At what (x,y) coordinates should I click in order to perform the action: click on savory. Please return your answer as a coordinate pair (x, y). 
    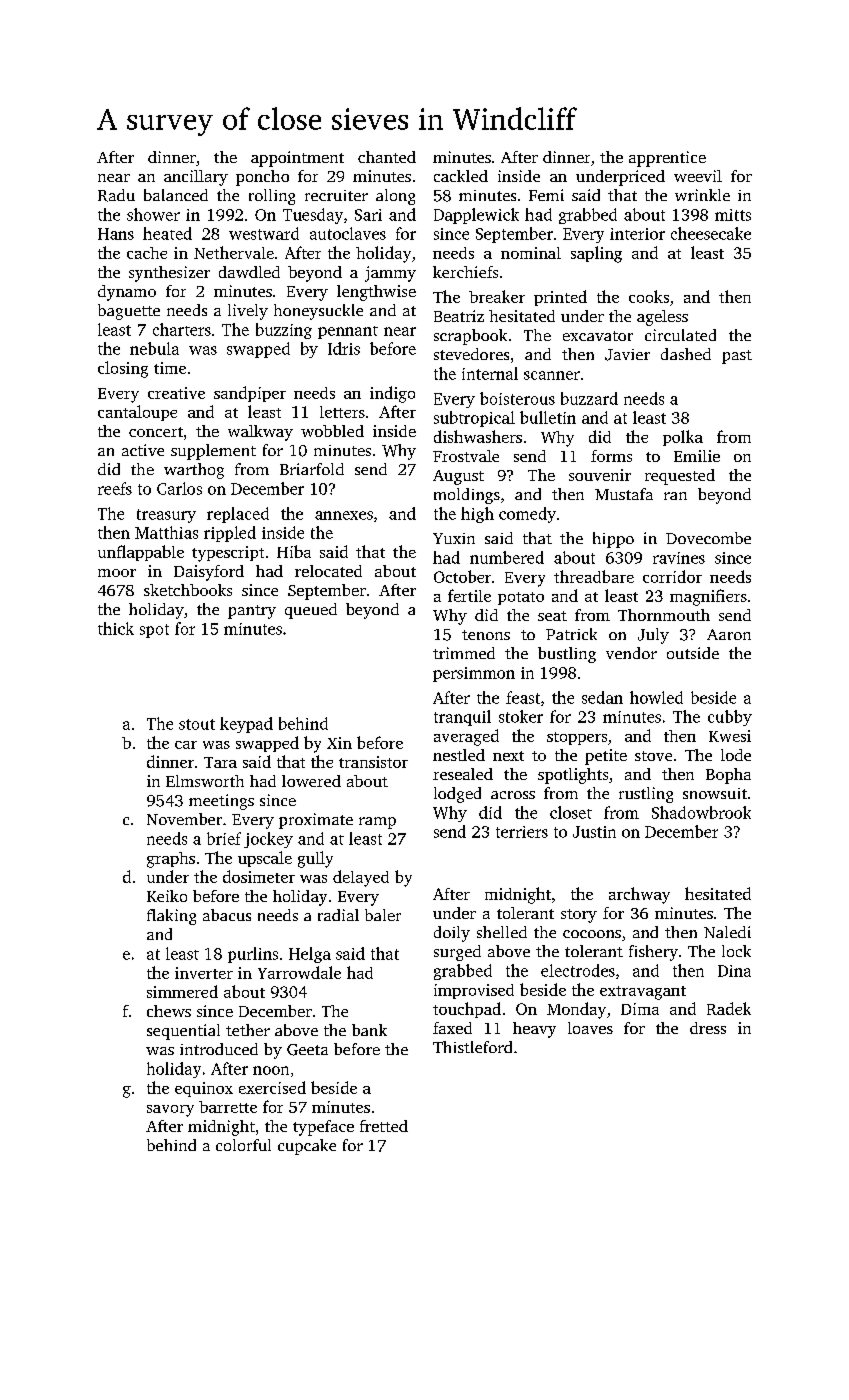
    Looking at the image, I should click on (170, 1111).
